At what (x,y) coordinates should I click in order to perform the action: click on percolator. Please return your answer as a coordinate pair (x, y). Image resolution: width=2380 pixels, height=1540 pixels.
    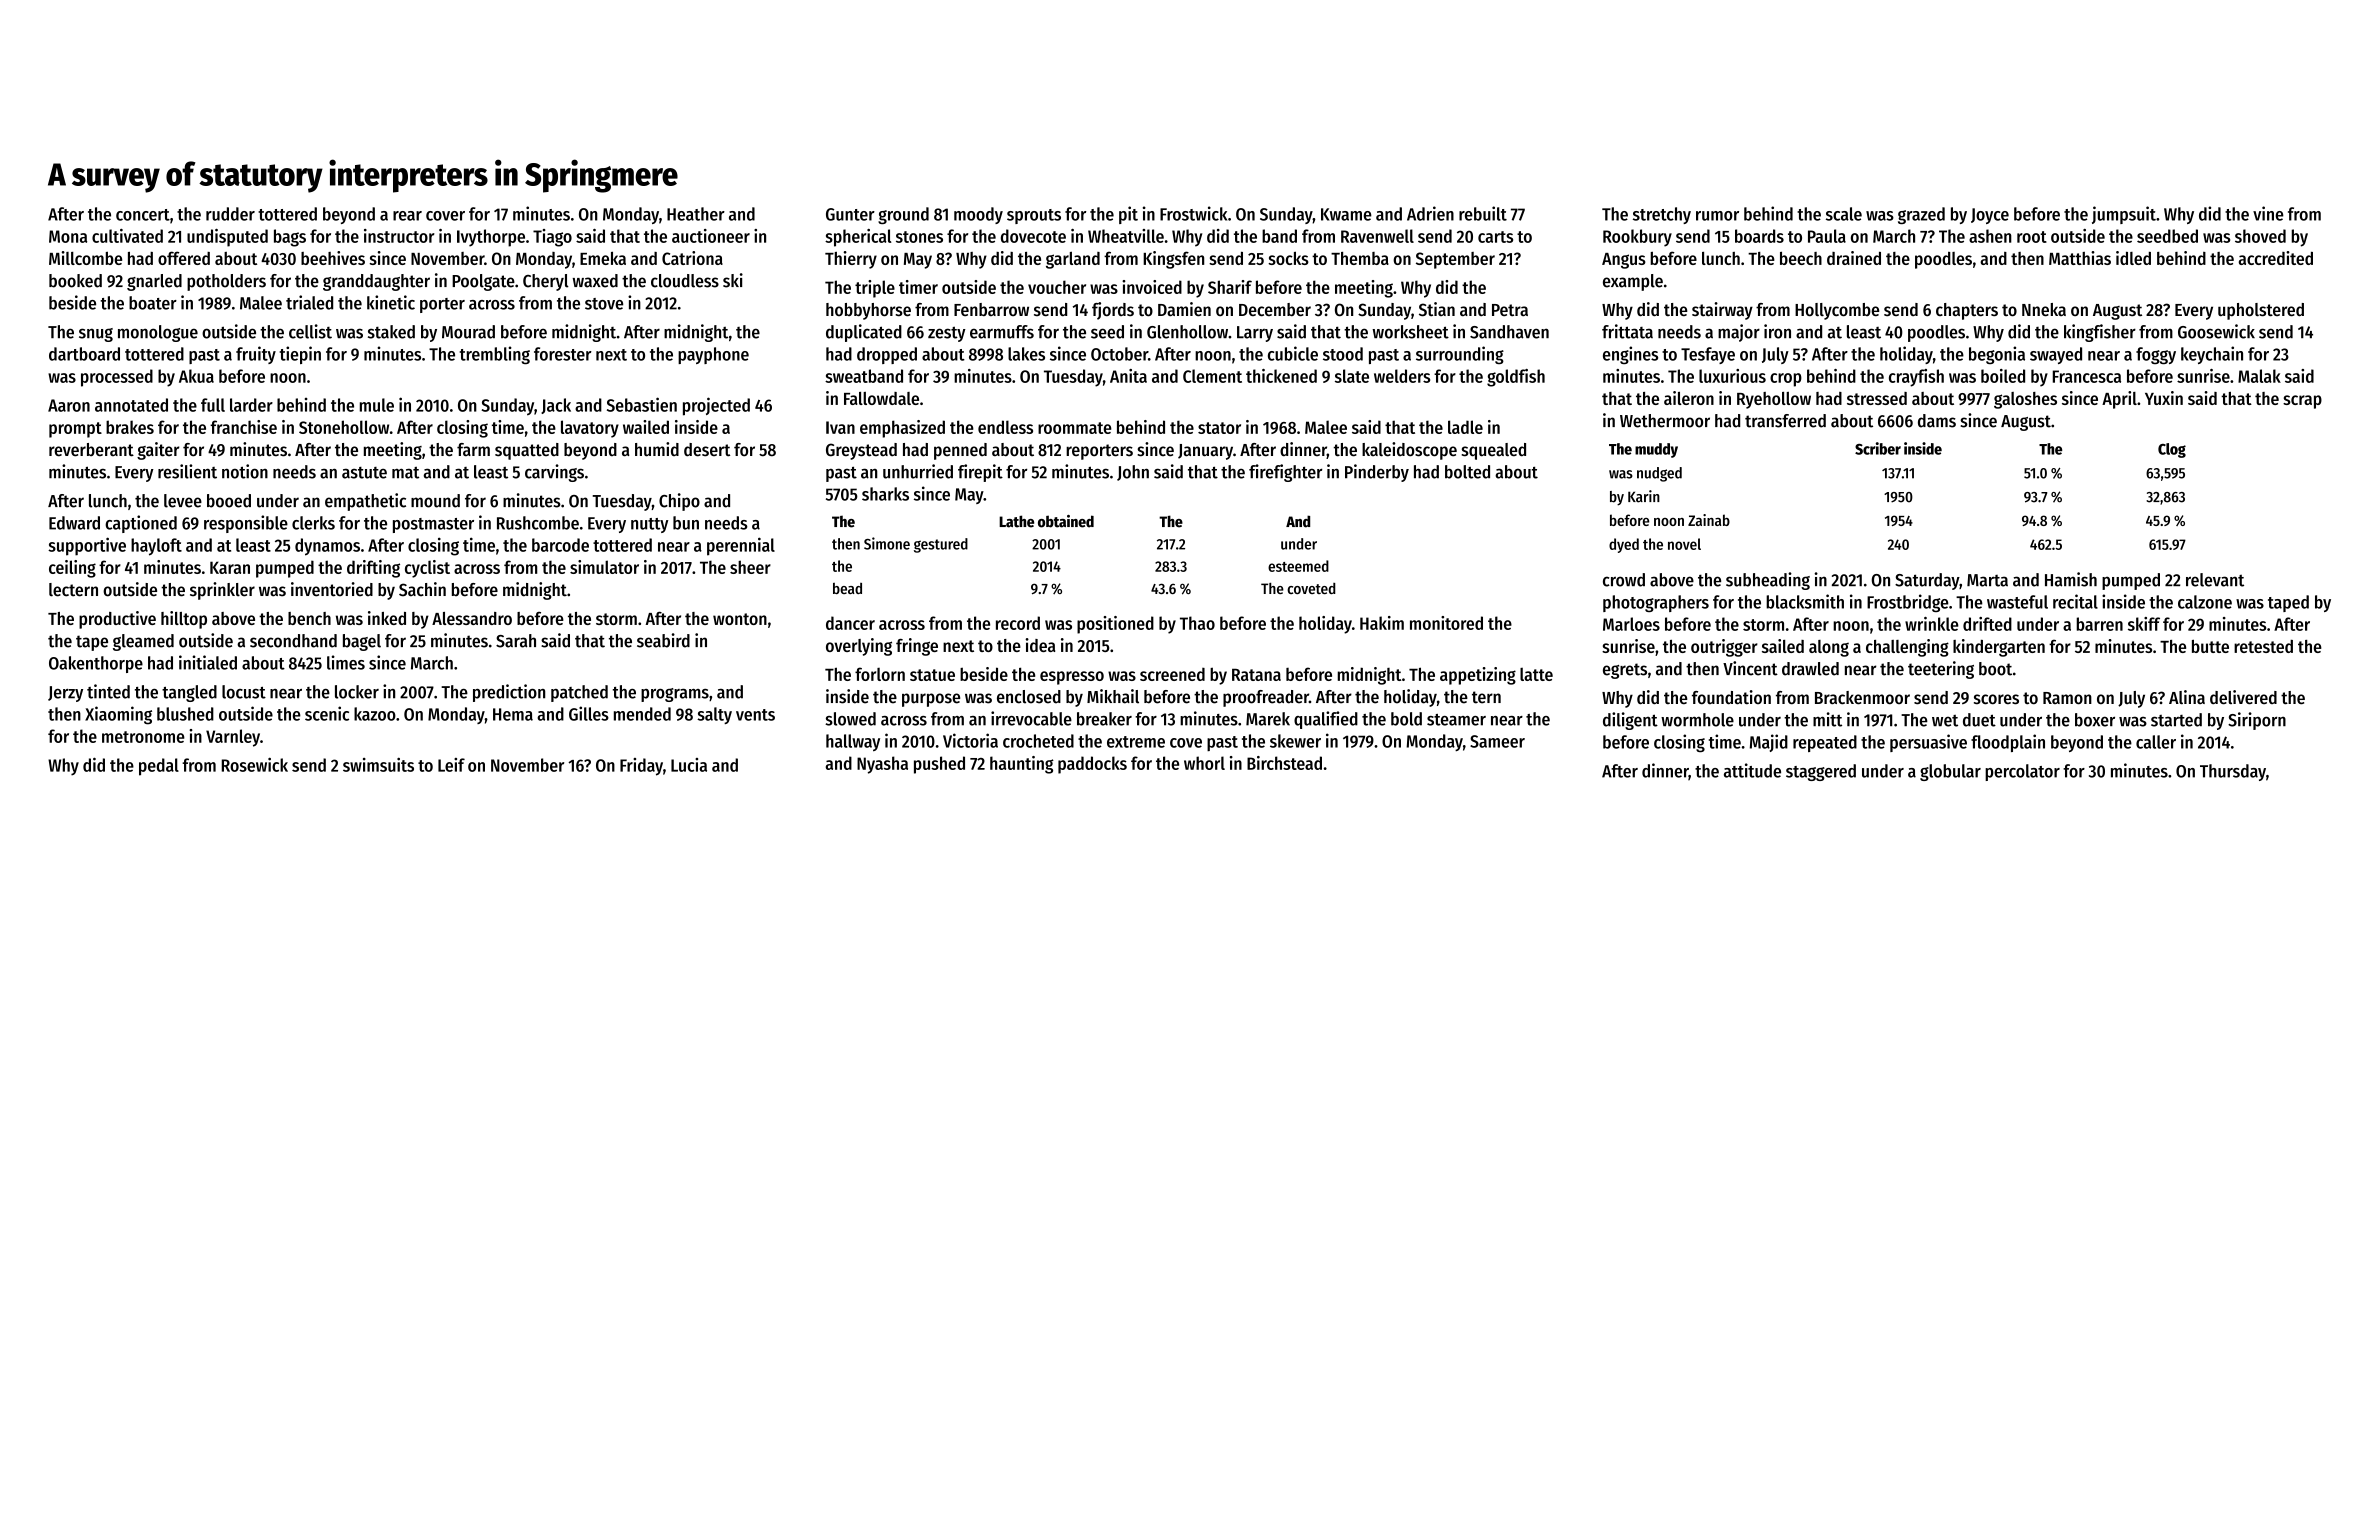
    Looking at the image, I should click on (2022, 772).
